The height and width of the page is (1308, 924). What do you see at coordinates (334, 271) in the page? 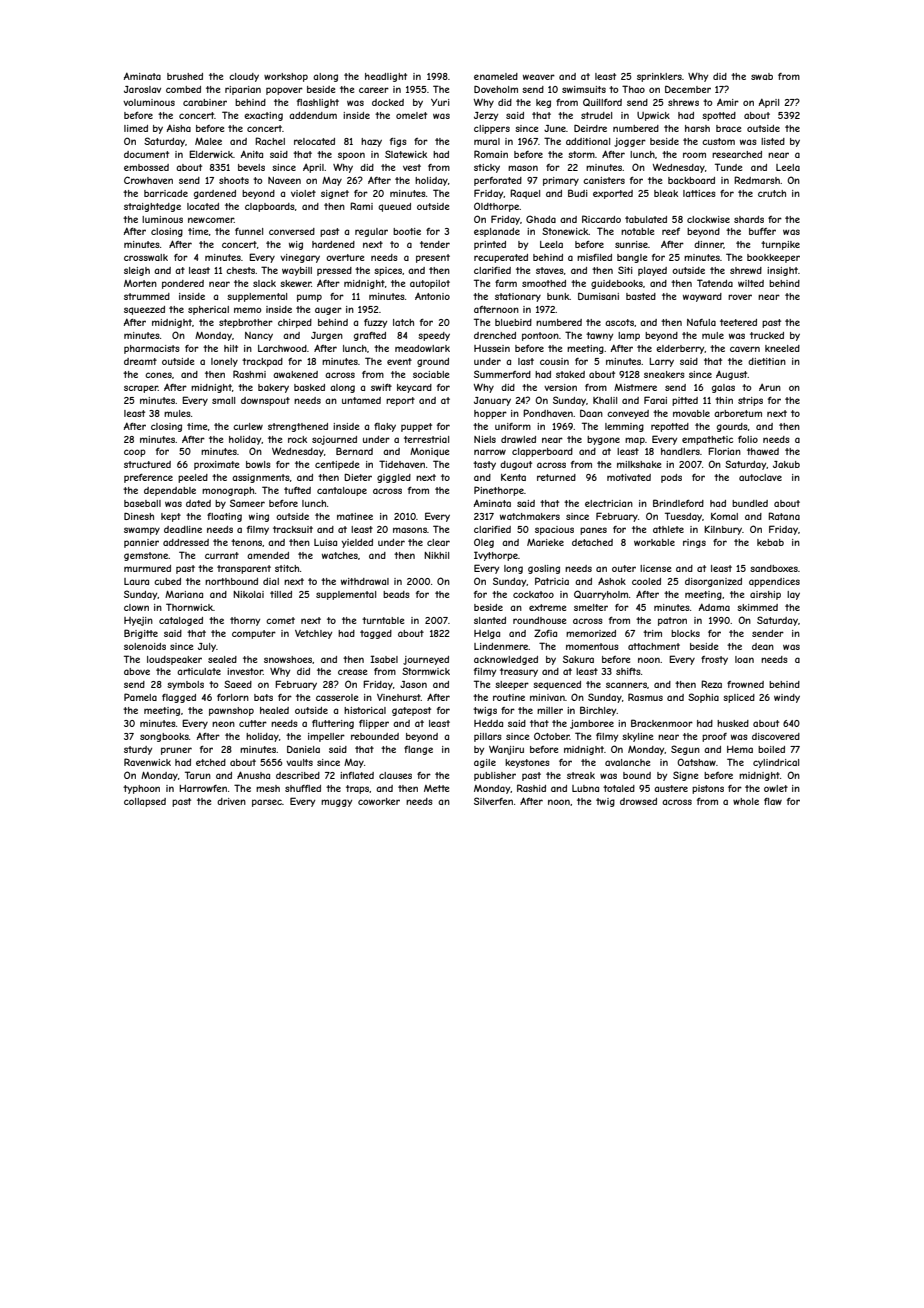
I see `pressed` at bounding box center [334, 271].
